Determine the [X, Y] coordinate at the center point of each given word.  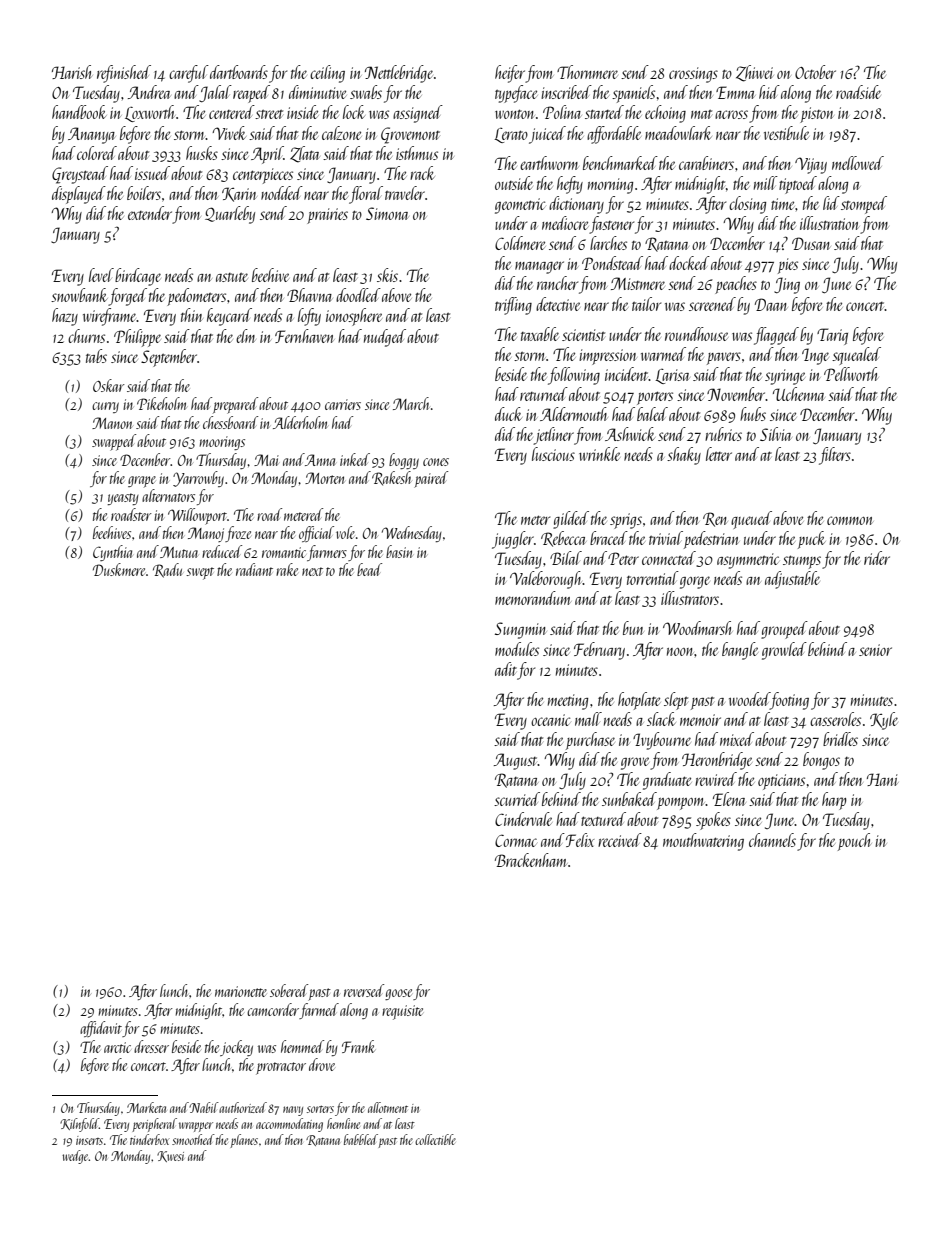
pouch [855, 842]
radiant [254, 569]
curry [105, 407]
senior [875, 650]
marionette [241, 991]
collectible [435, 1139]
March [411, 403]
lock [354, 112]
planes [244, 1141]
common [850, 520]
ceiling [327, 74]
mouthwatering [703, 842]
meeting [568, 702]
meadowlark [678, 133]
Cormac [516, 840]
